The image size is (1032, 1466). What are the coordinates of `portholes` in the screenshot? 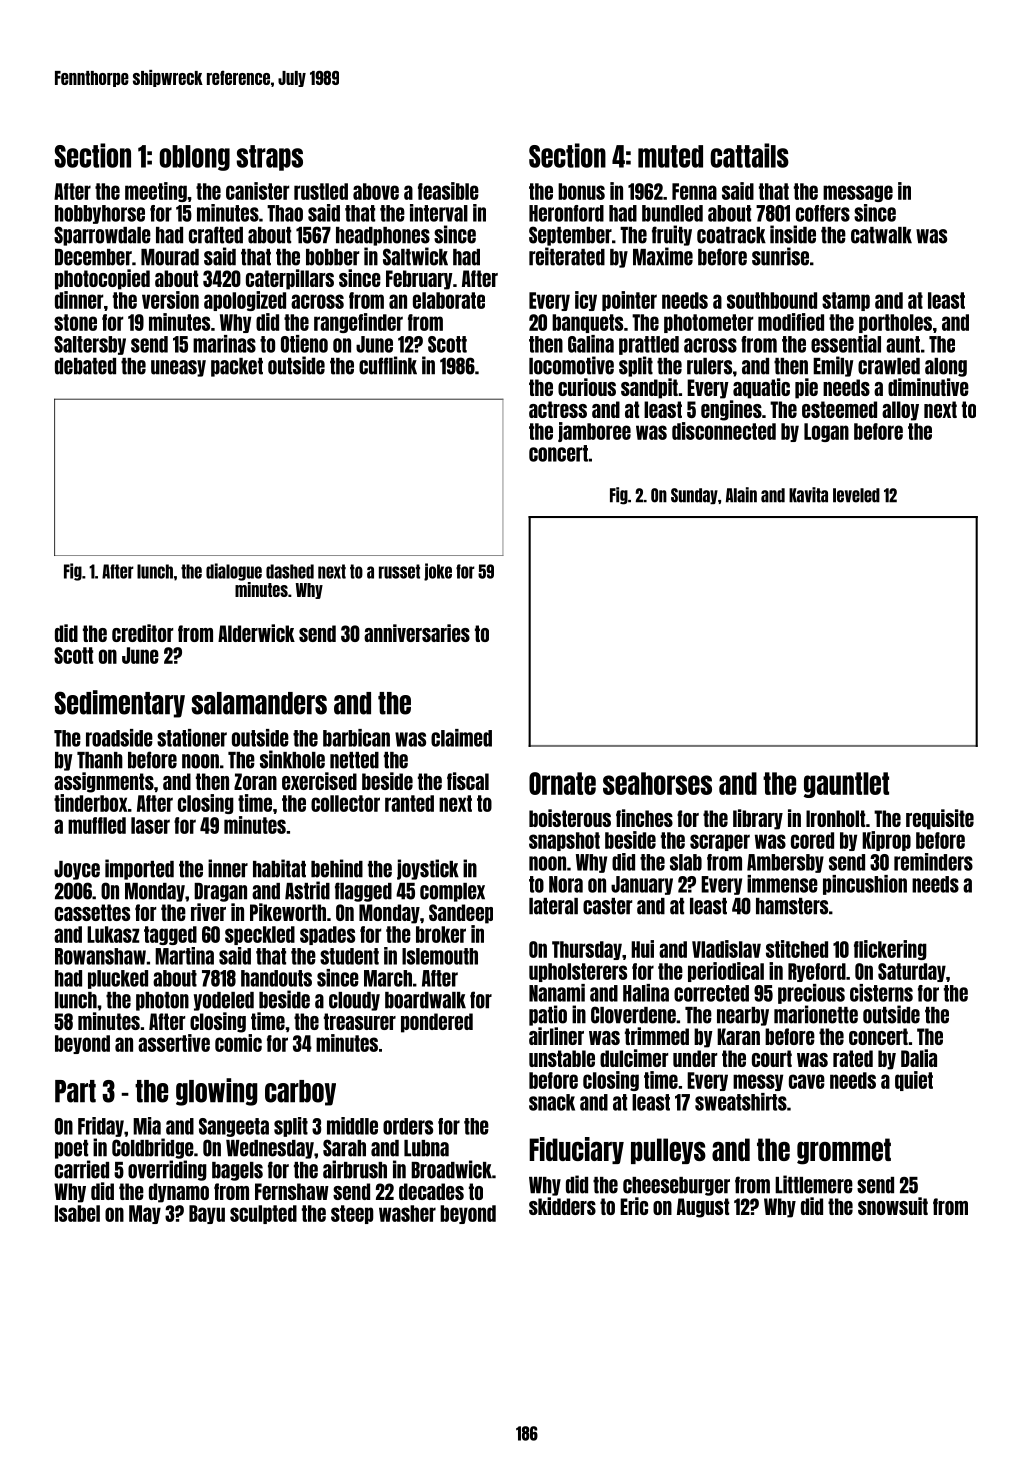 It's located at (895, 323).
